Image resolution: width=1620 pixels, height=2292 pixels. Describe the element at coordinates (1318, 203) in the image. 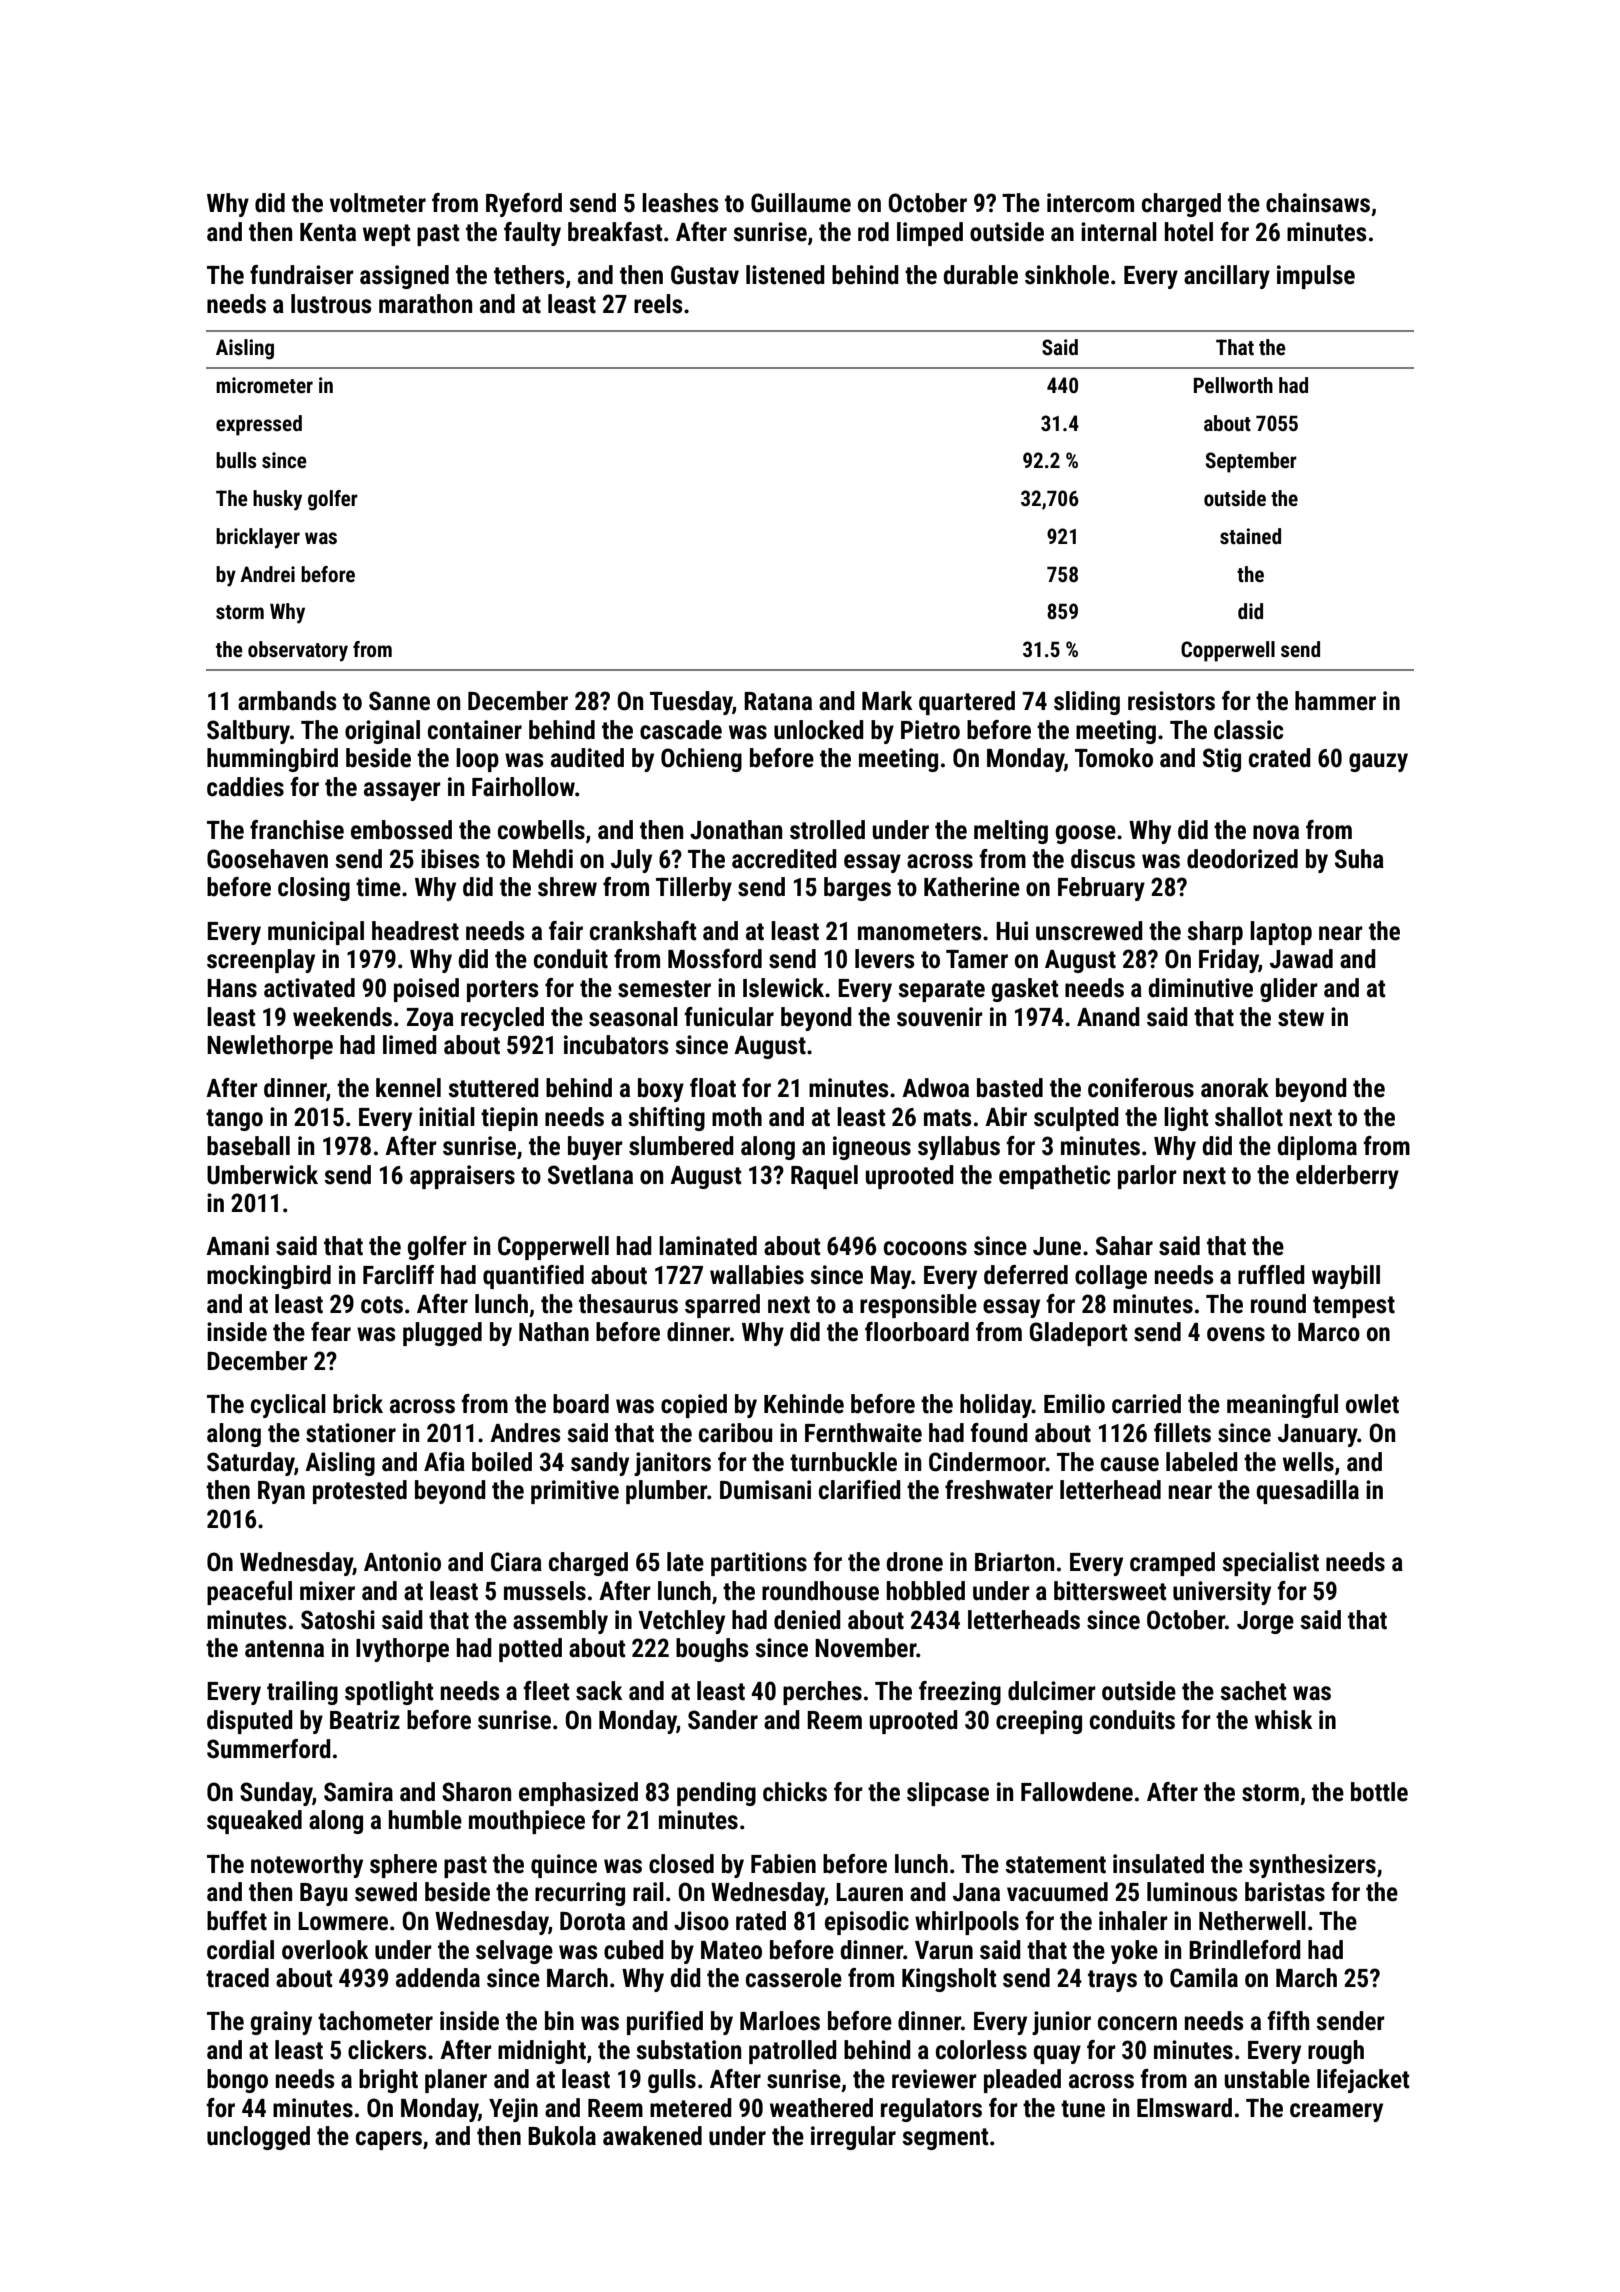

I see `chainsaws` at that location.
